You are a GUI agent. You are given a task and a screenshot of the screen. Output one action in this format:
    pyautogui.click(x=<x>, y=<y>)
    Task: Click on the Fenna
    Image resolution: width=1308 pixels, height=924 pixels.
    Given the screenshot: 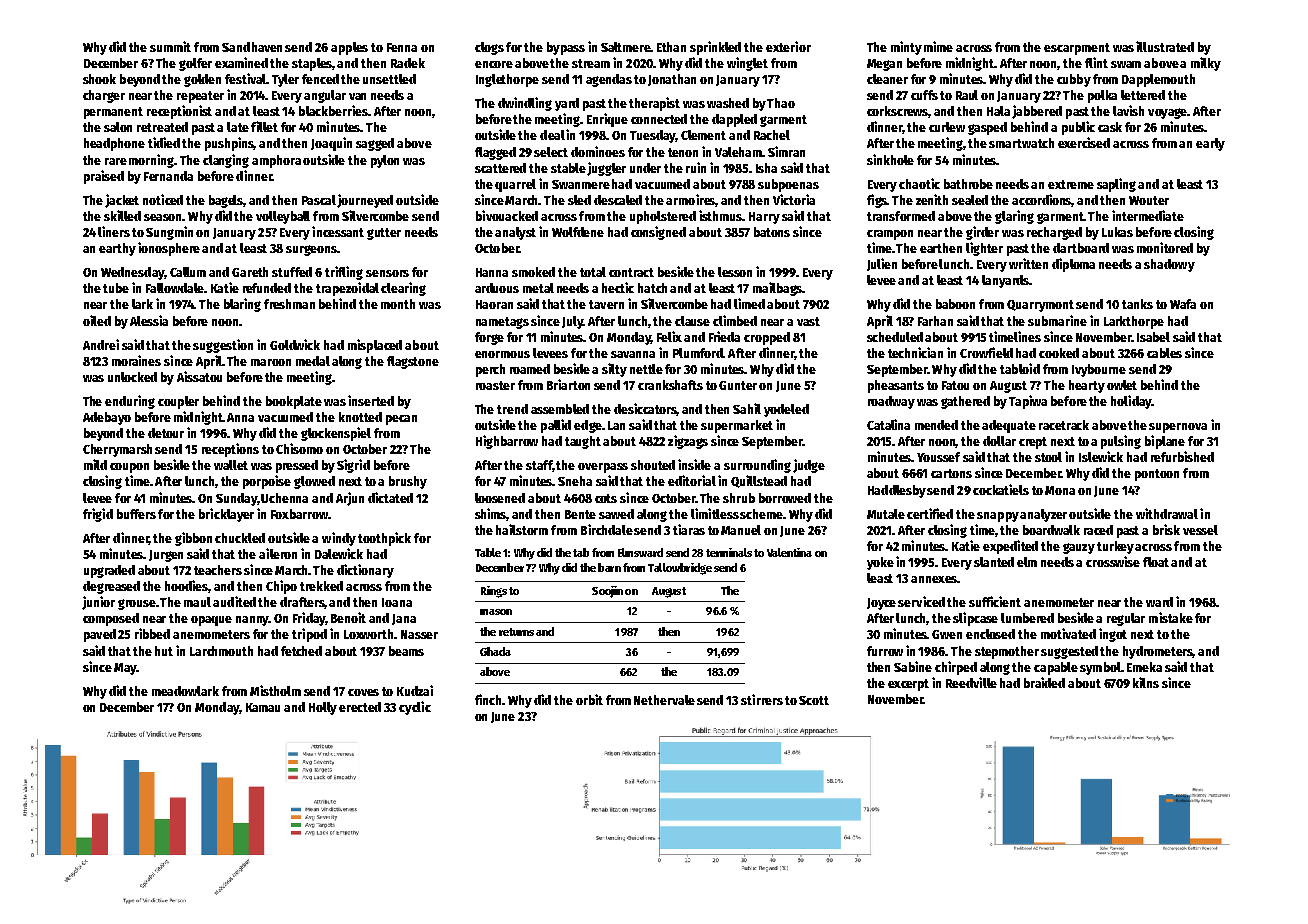 What is the action you would take?
    pyautogui.click(x=402, y=47)
